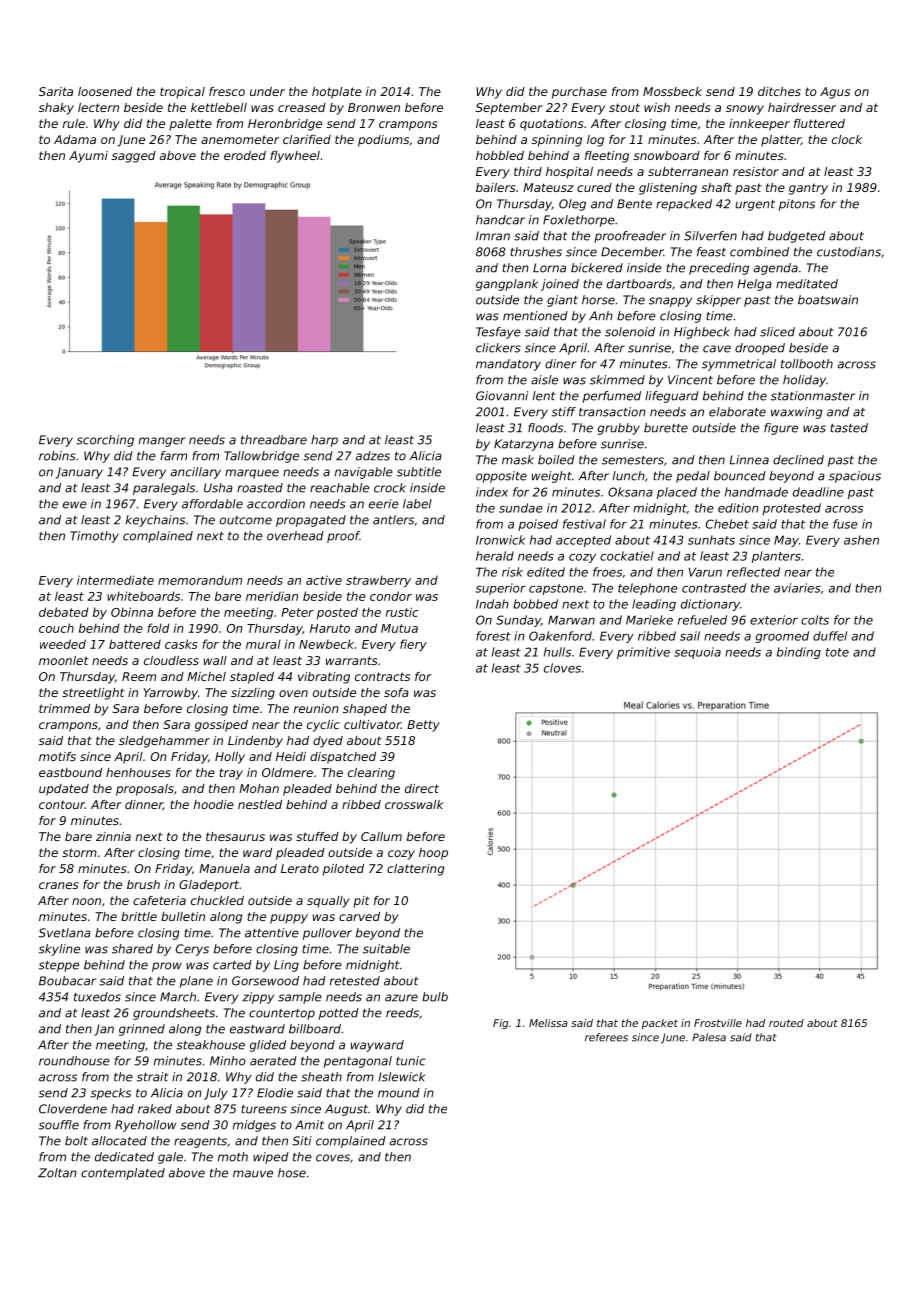 This screenshot has width=924, height=1308. Describe the element at coordinates (837, 652) in the screenshot. I see `tote` at that location.
